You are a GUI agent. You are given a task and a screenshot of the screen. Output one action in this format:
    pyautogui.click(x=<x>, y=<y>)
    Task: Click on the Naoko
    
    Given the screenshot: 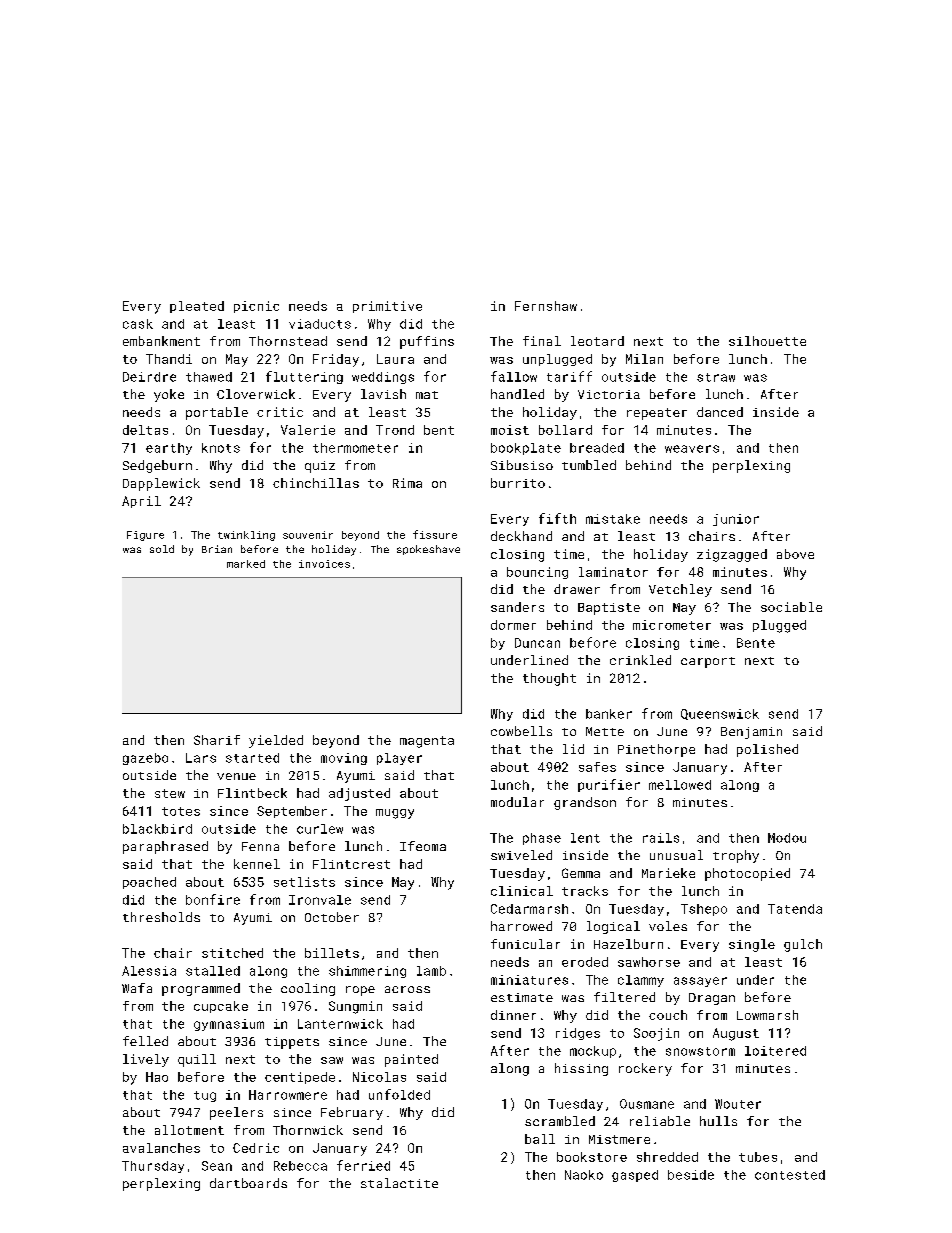 What is the action you would take?
    pyautogui.click(x=584, y=1175)
